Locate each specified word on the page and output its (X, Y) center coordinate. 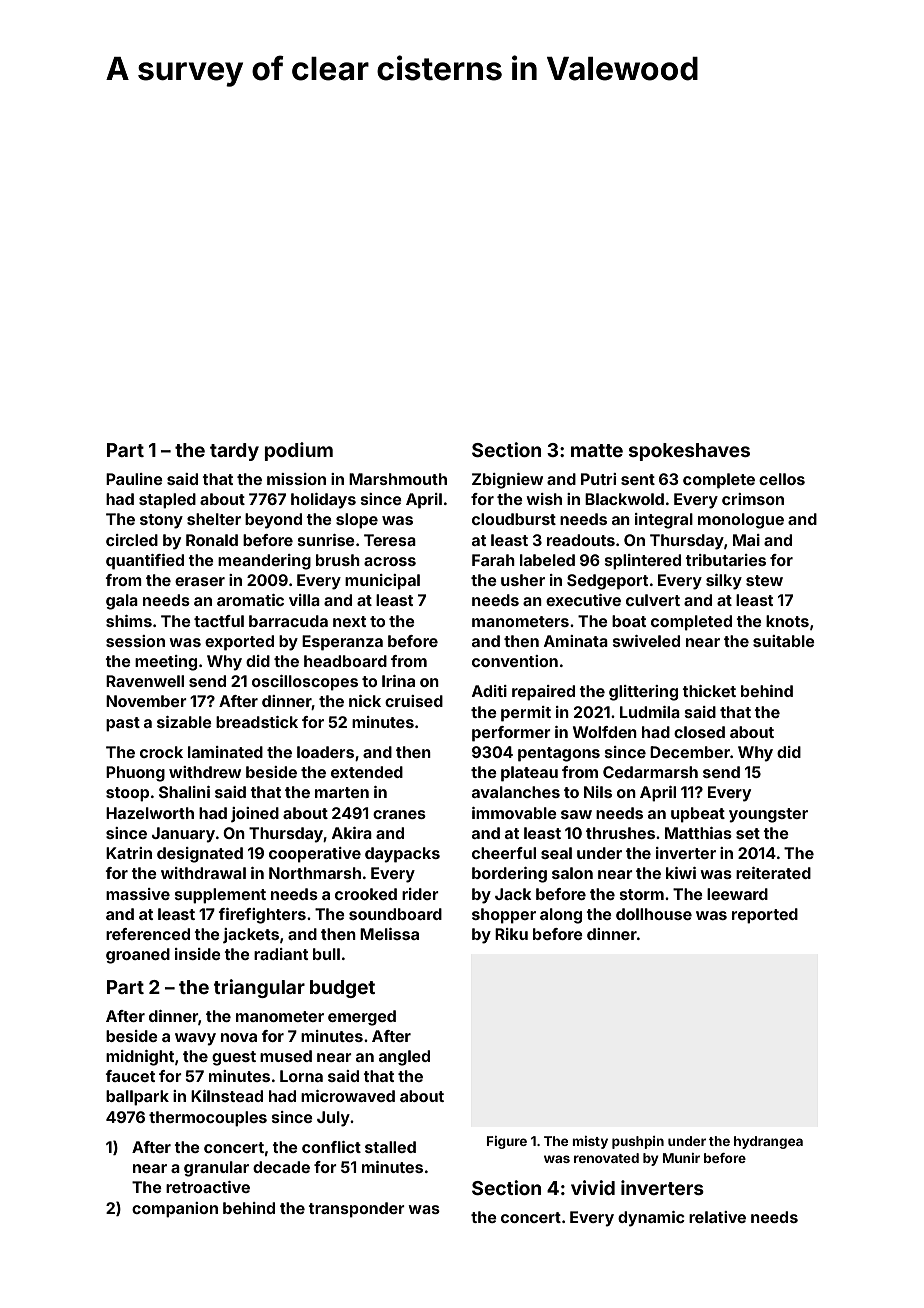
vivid (593, 1187)
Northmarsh (315, 873)
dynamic (651, 1219)
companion (175, 1210)
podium (299, 451)
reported (765, 916)
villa (304, 600)
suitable (784, 641)
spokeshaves (689, 452)
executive (583, 600)
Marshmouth (398, 479)
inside (198, 954)
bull (326, 954)
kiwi (681, 873)
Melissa (389, 934)
